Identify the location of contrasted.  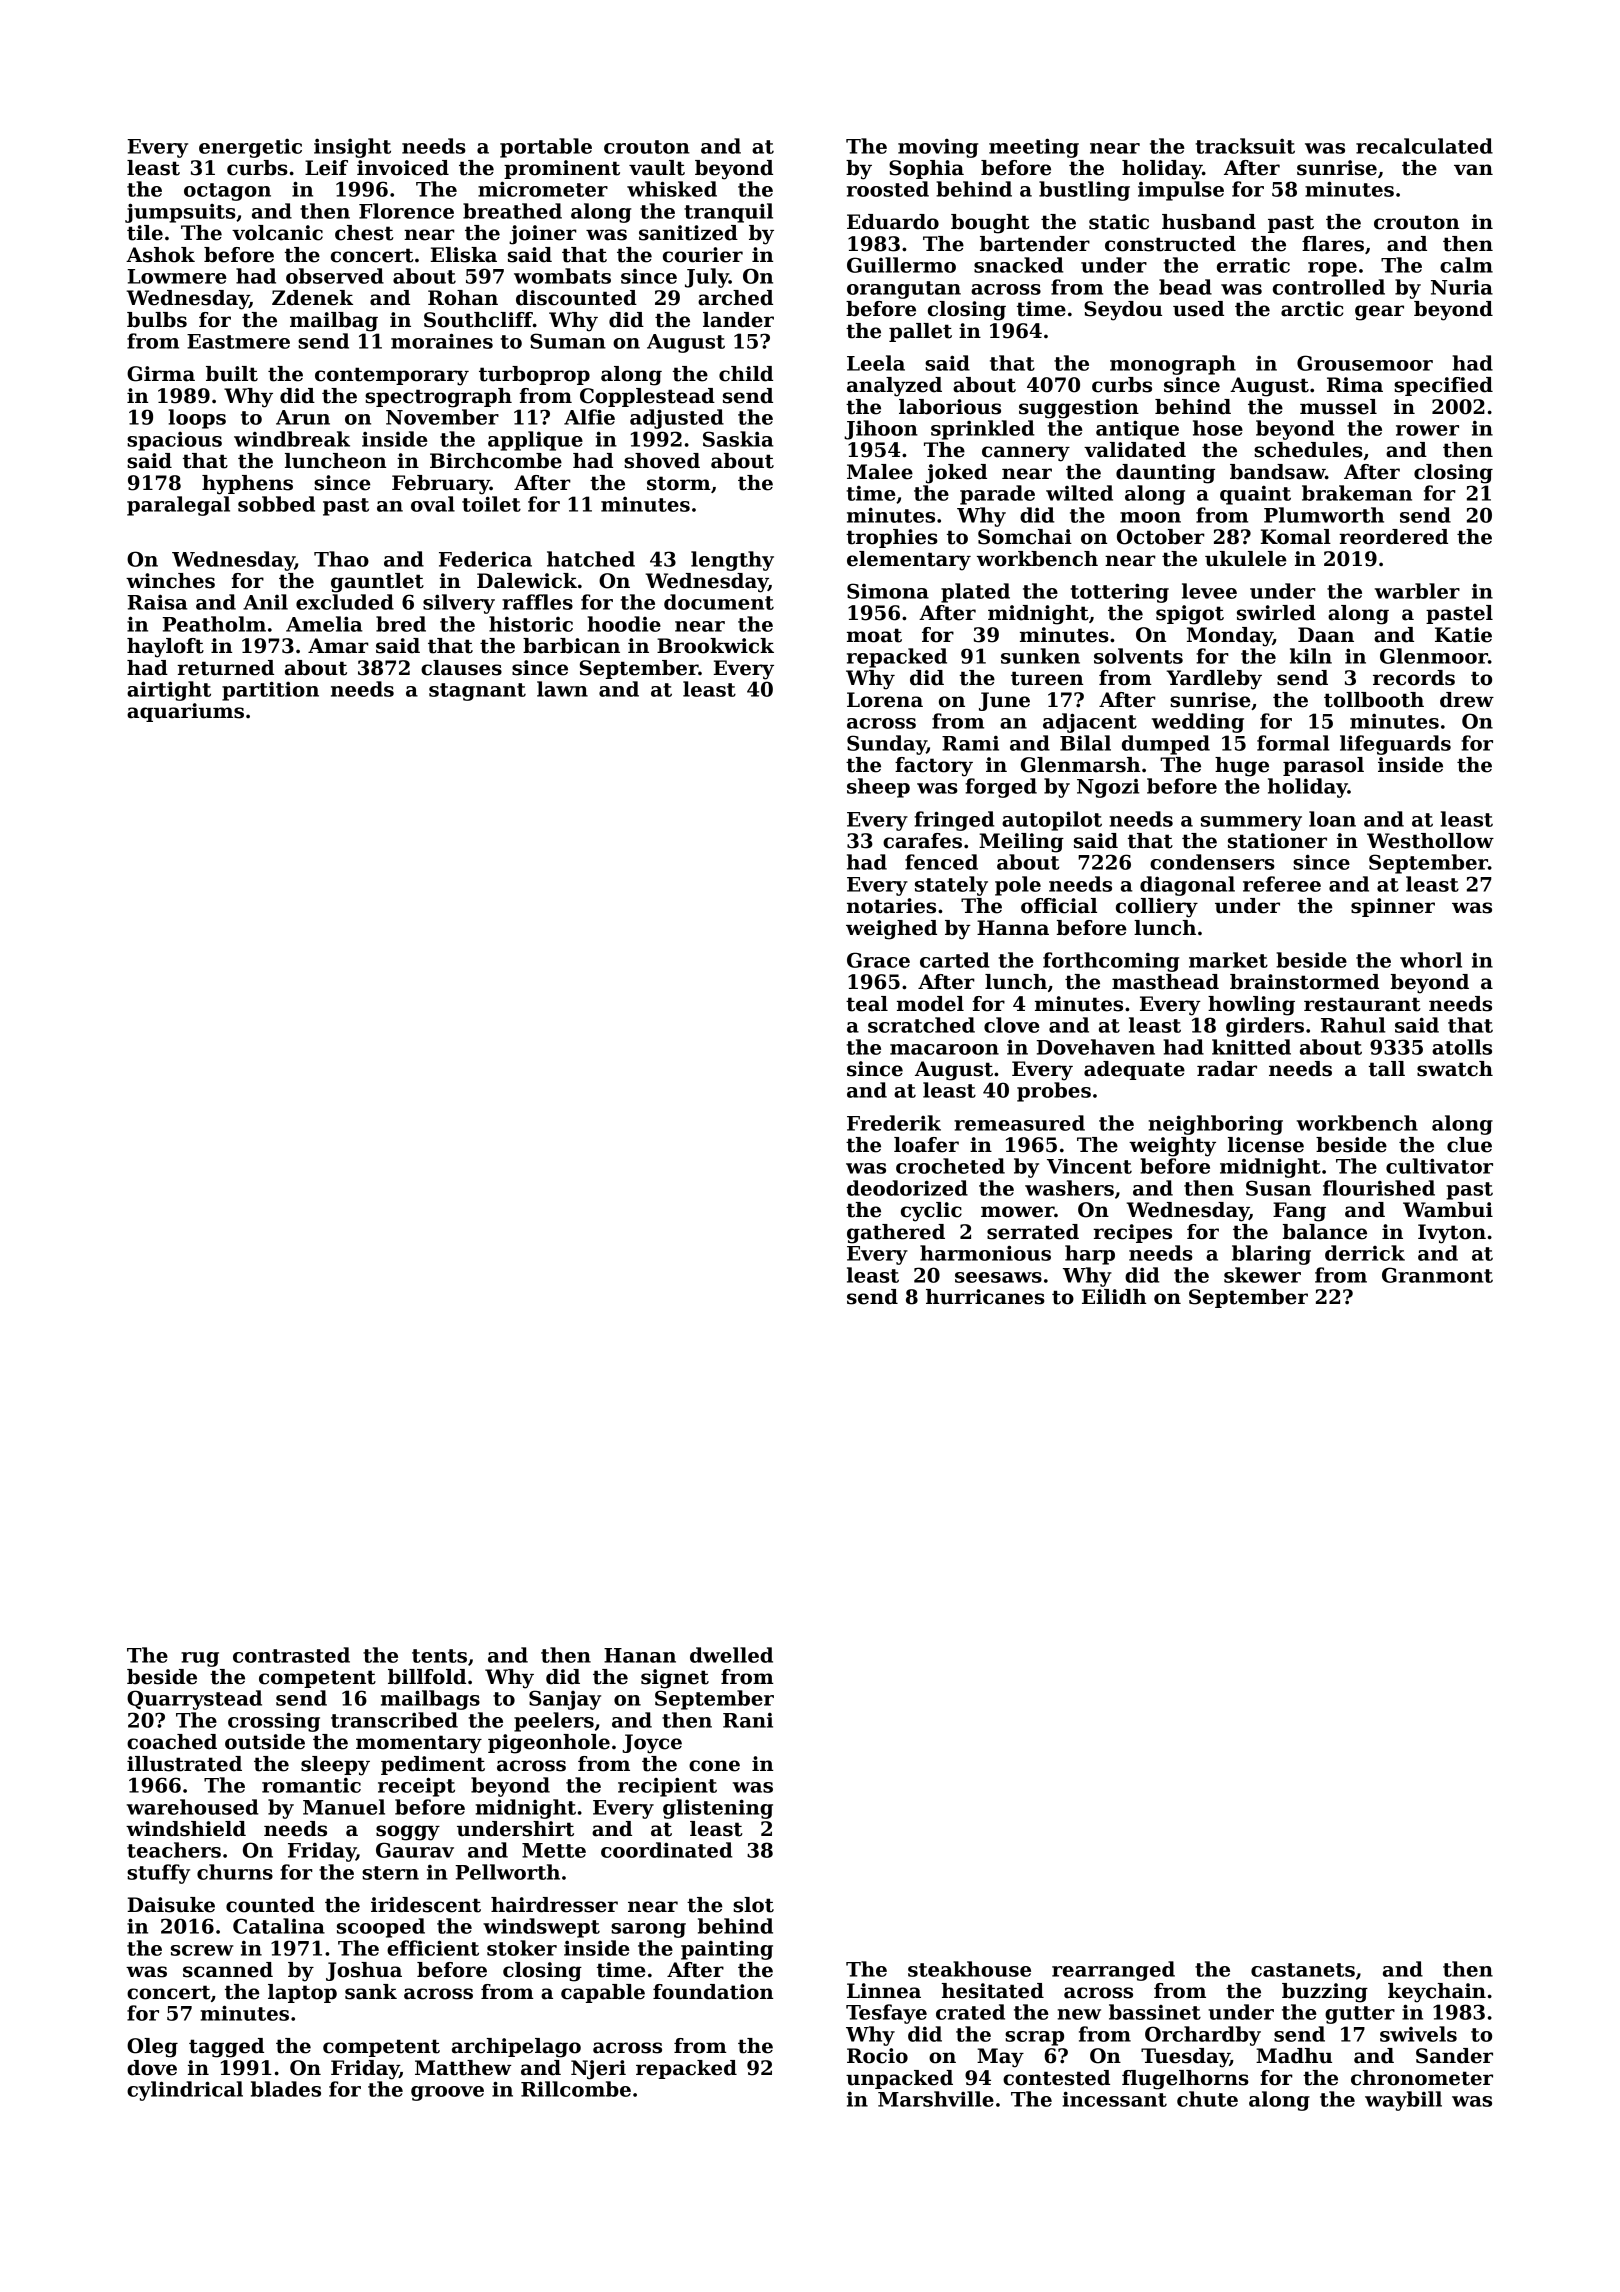
(291, 1655).
